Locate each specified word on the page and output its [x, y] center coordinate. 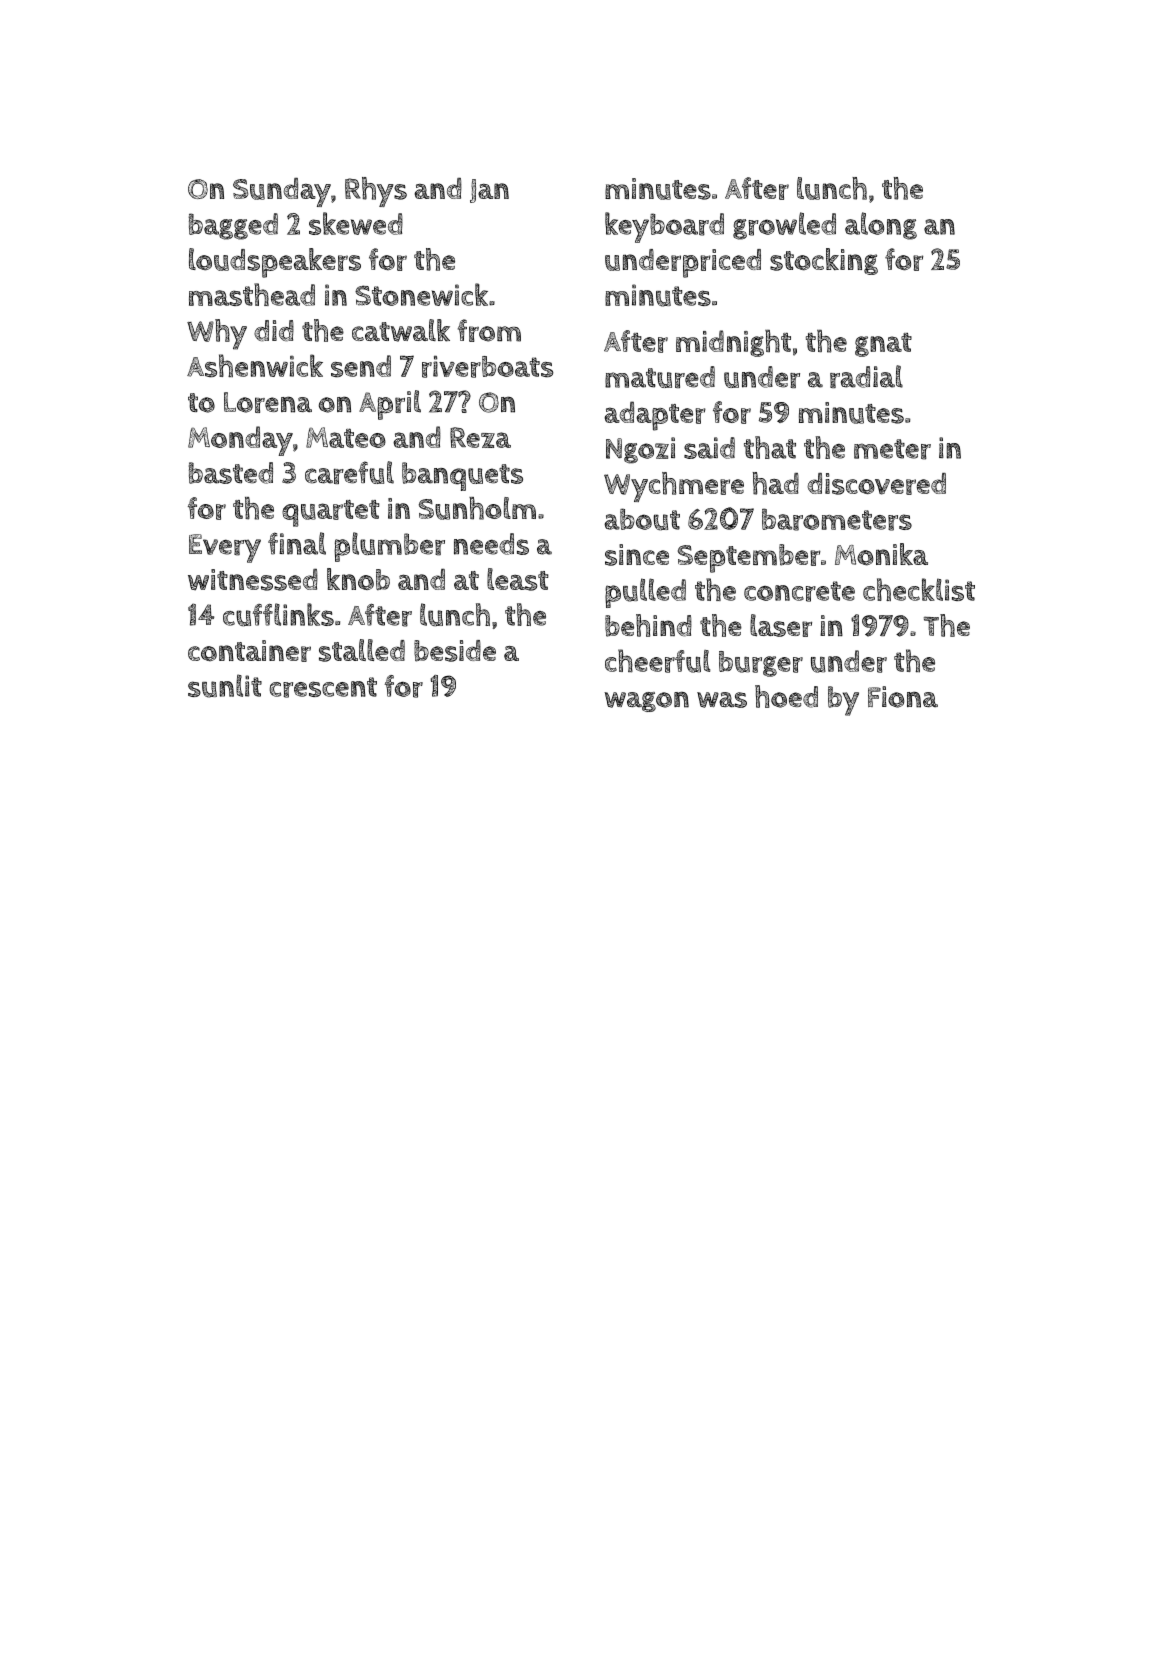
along [881, 226]
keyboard [664, 227]
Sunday [282, 192]
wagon [646, 702]
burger [761, 664]
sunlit [225, 686]
